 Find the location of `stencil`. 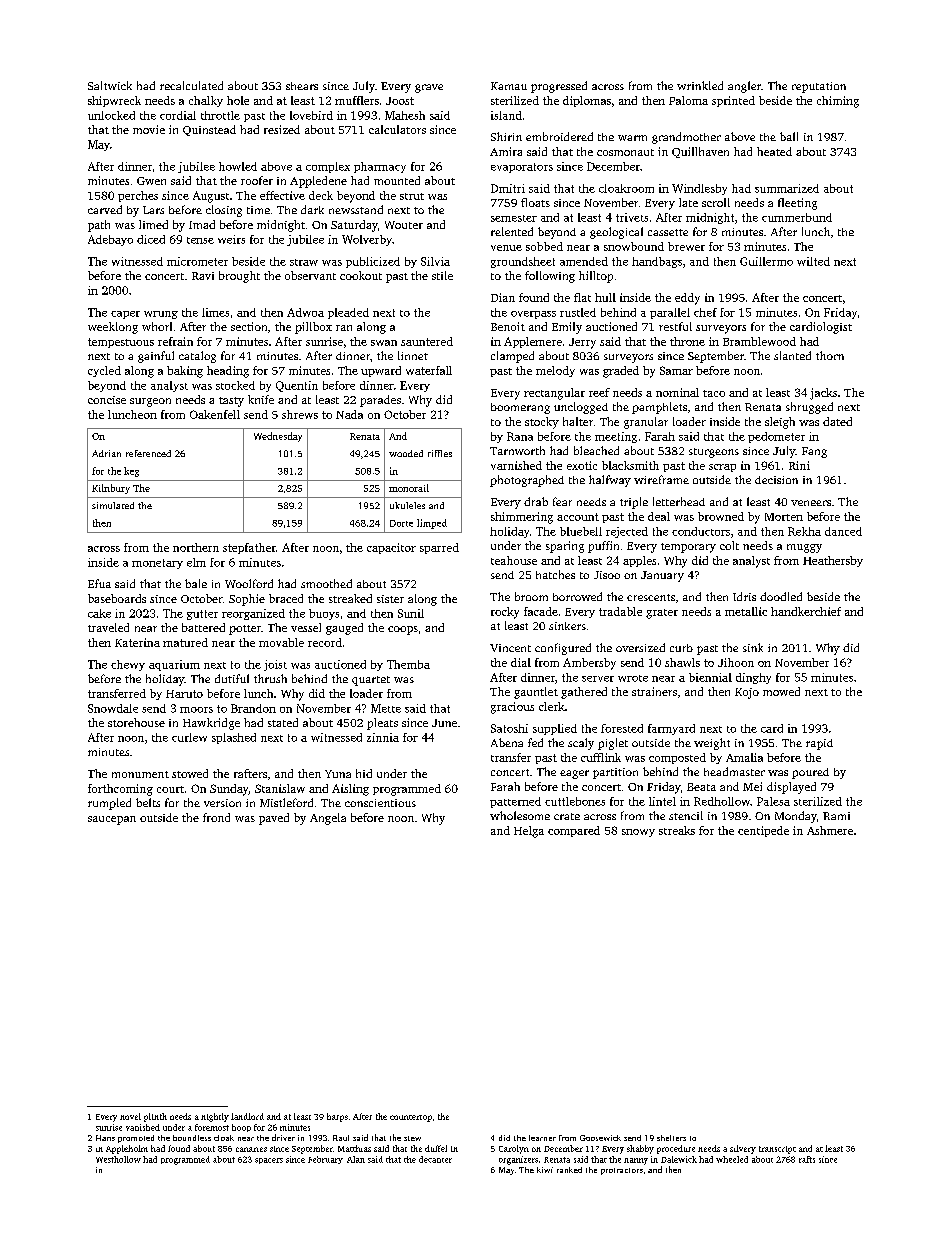

stencil is located at coordinates (686, 815).
